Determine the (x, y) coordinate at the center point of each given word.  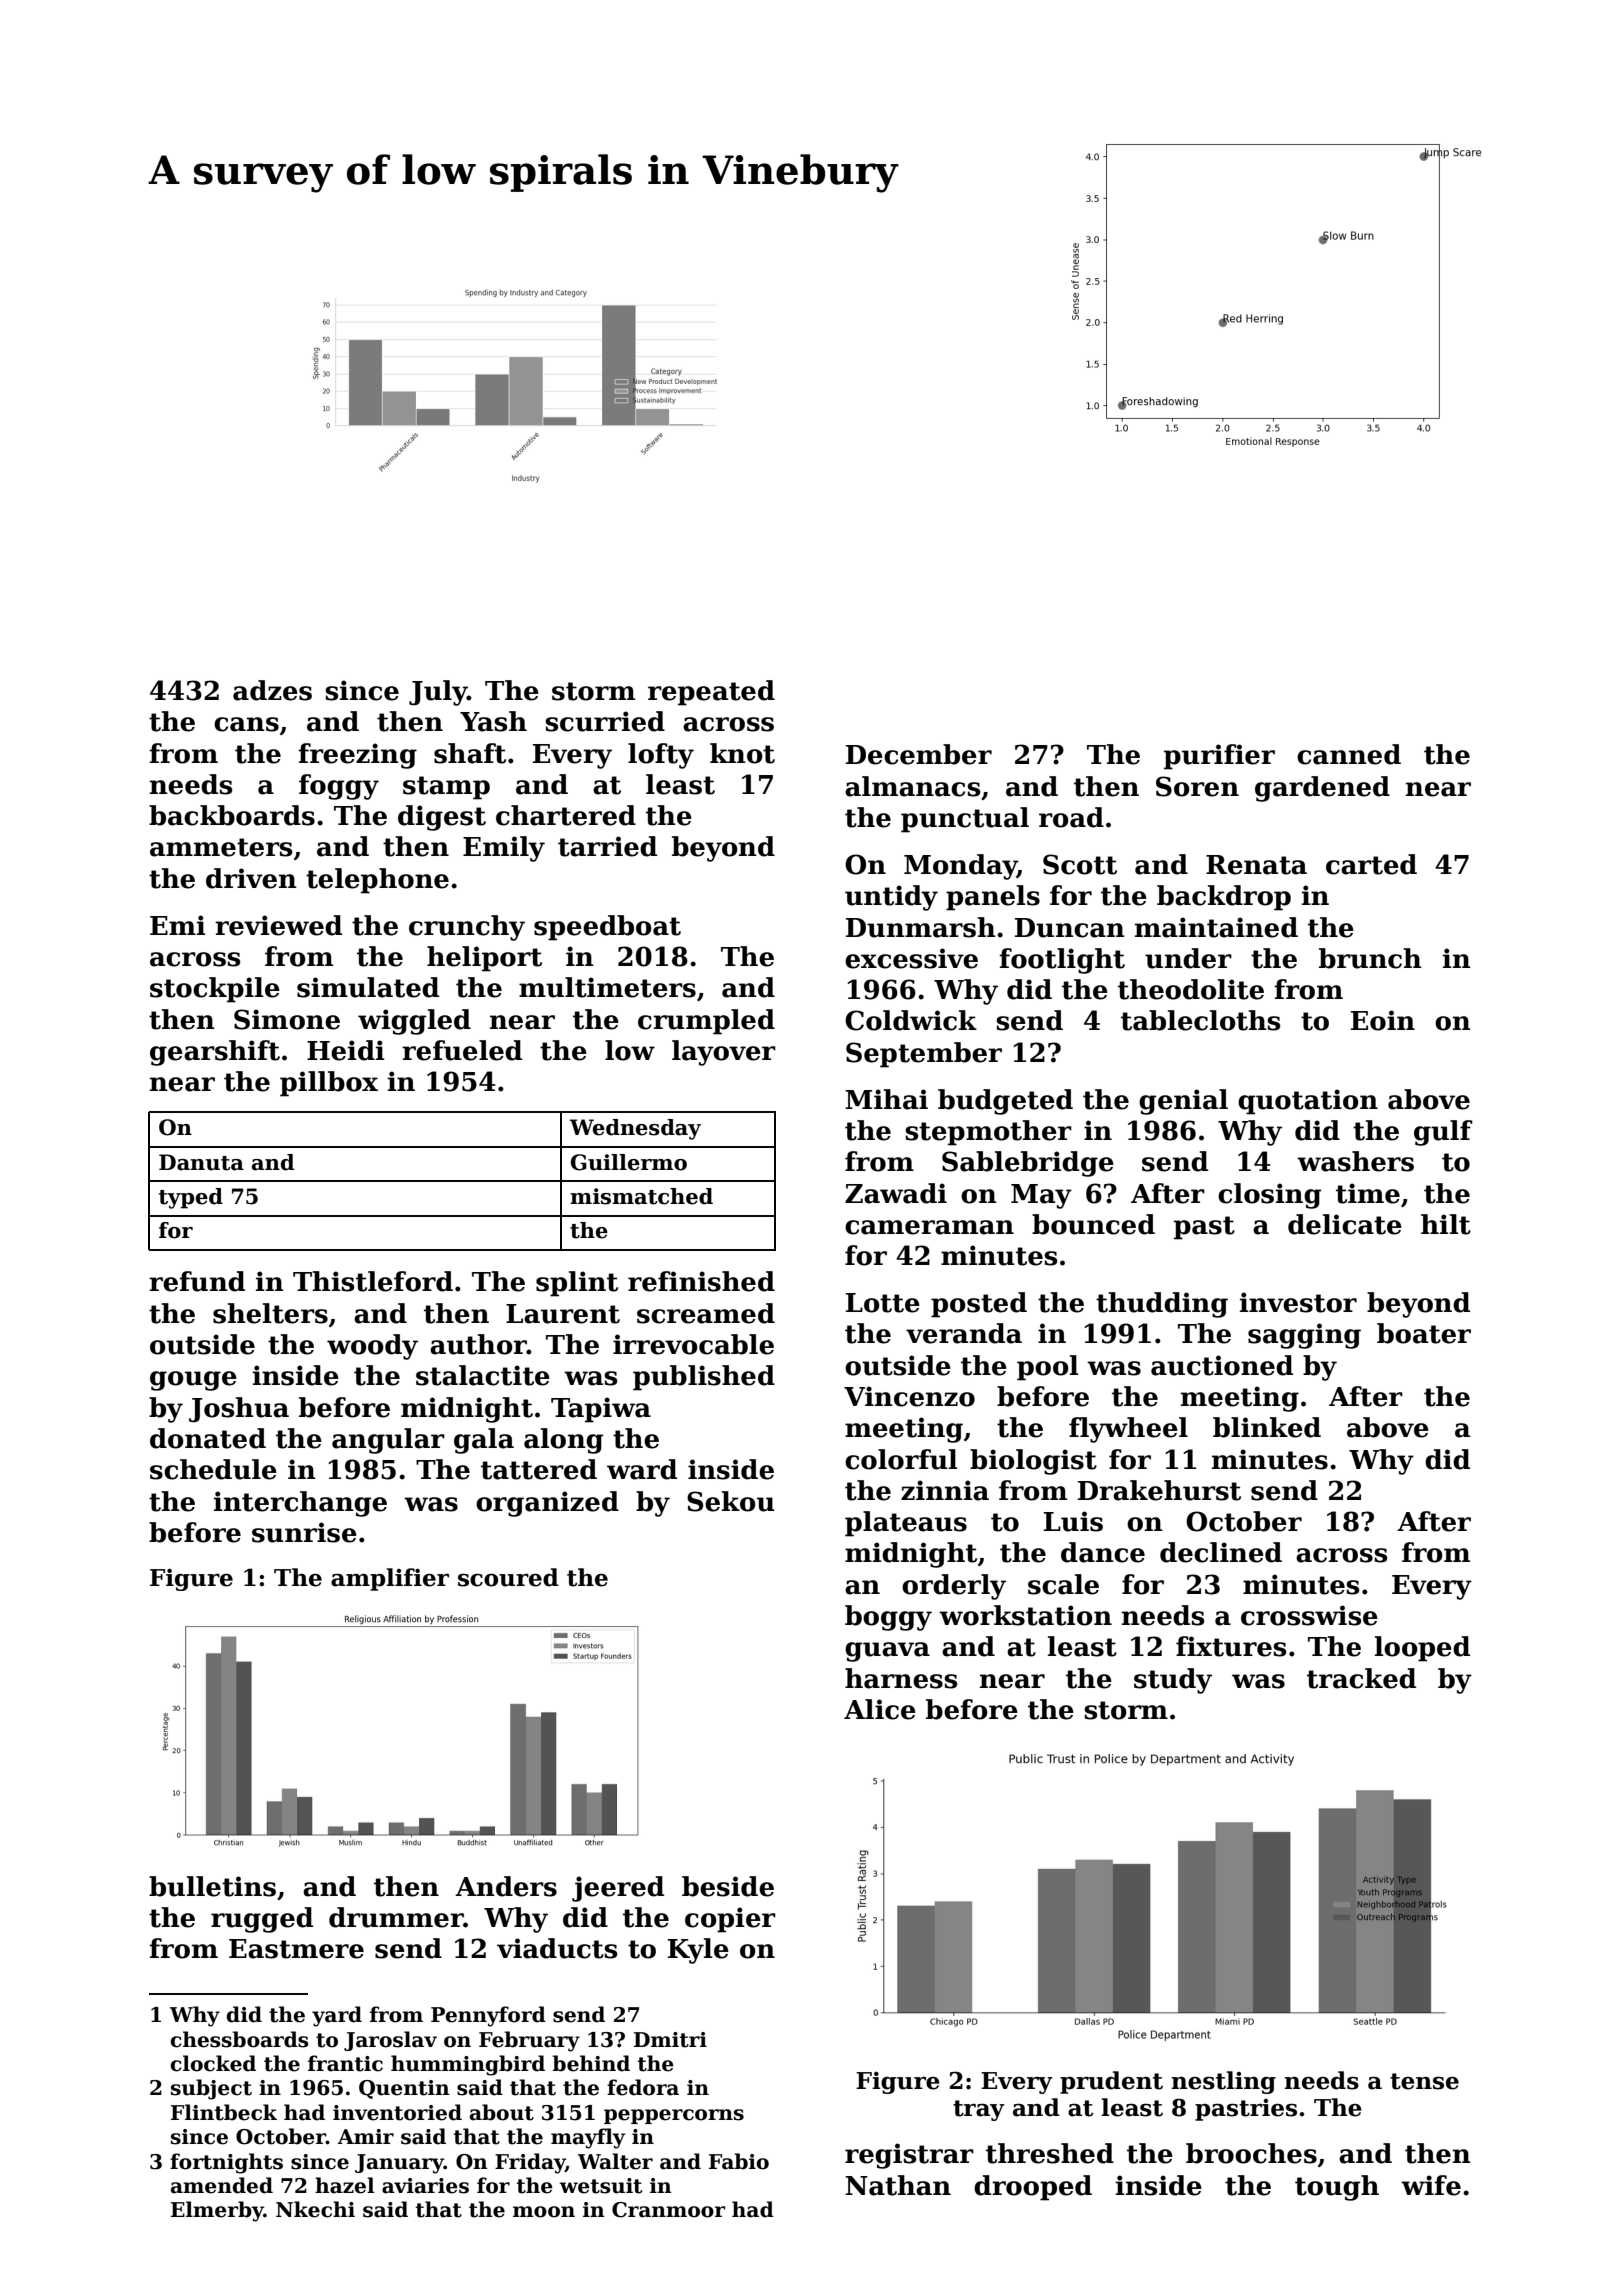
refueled (462, 1050)
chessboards (239, 2039)
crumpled (706, 1022)
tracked (1361, 1678)
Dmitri (670, 2040)
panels (993, 898)
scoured (508, 1577)
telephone (377, 881)
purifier (1219, 757)
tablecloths (1200, 1020)
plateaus (906, 1524)
